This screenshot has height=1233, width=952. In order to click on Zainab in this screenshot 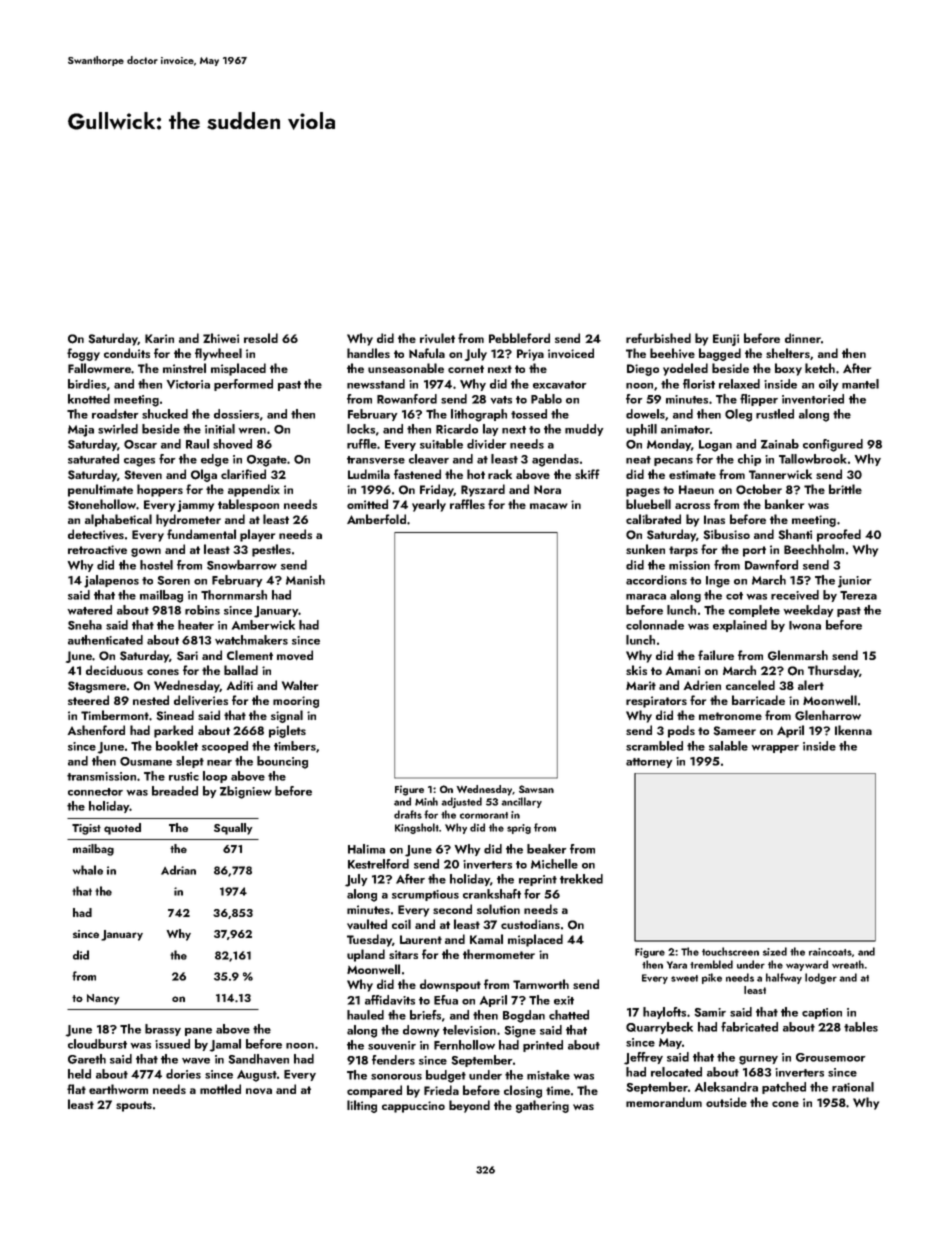, I will do `click(780, 444)`.
